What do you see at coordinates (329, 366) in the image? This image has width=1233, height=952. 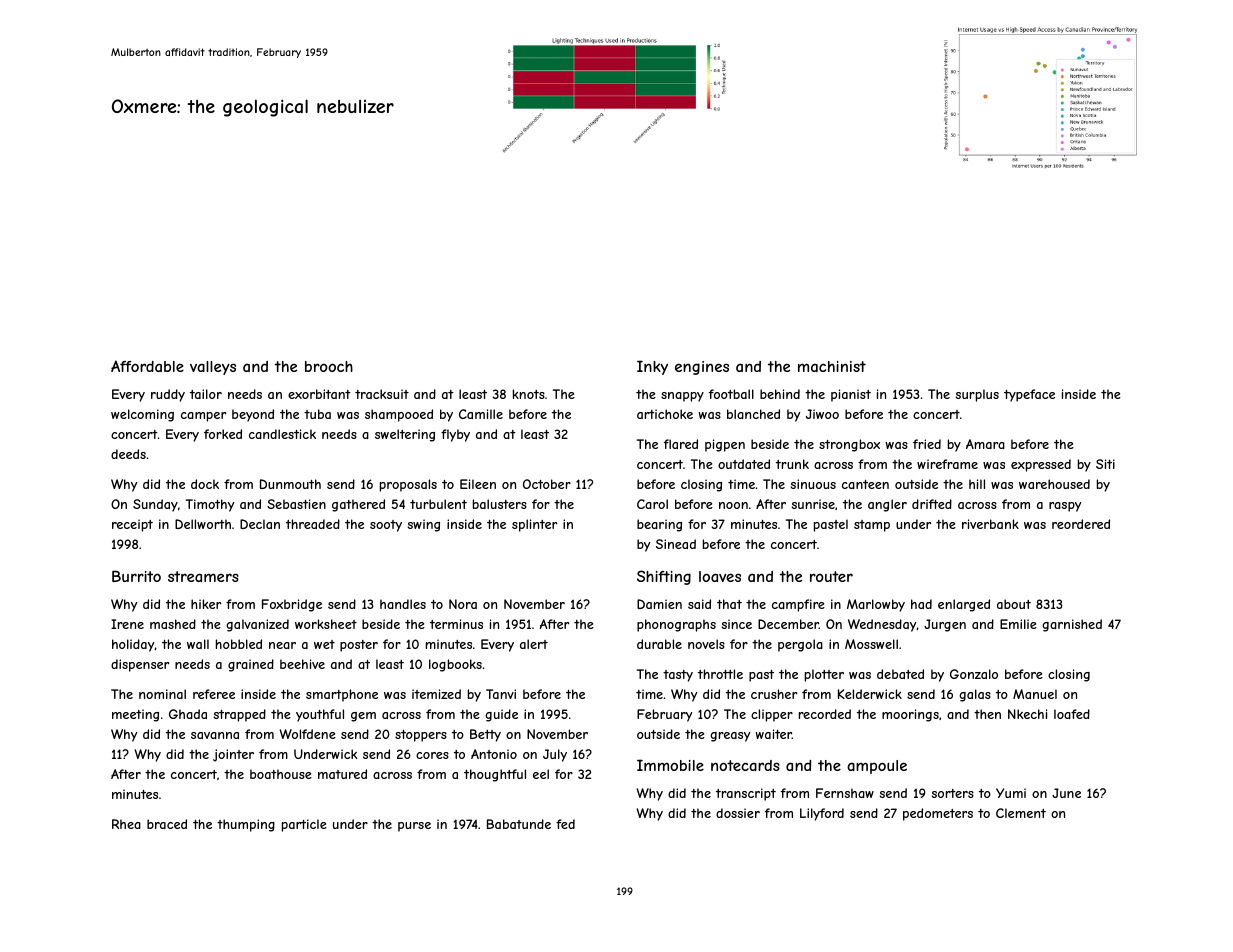 I see `brooch` at bounding box center [329, 366].
